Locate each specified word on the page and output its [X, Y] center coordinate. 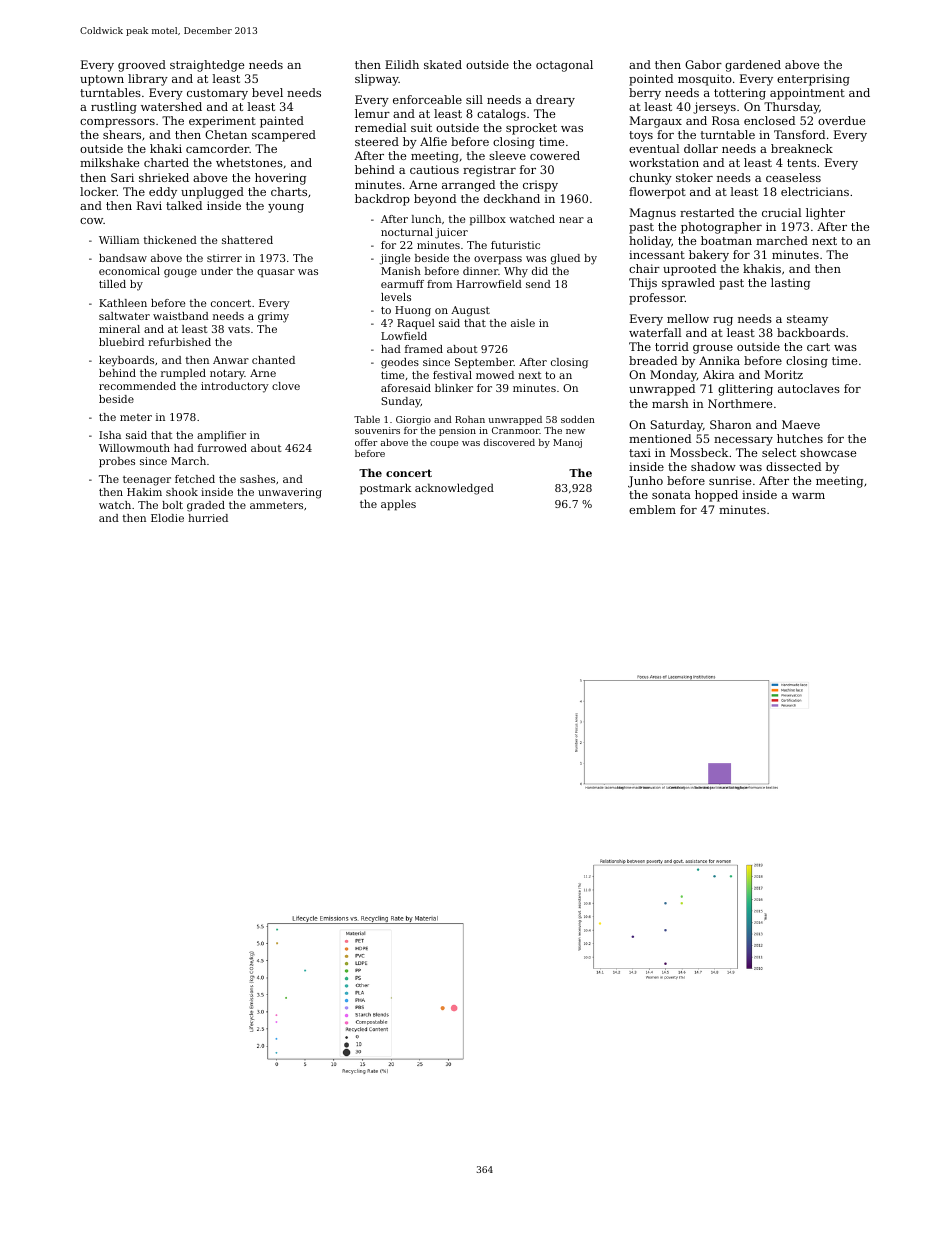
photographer [721, 228]
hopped [716, 496]
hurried [208, 518]
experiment [222, 122]
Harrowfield [489, 284]
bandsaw [123, 258]
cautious [434, 169]
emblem [652, 509]
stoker [694, 177]
